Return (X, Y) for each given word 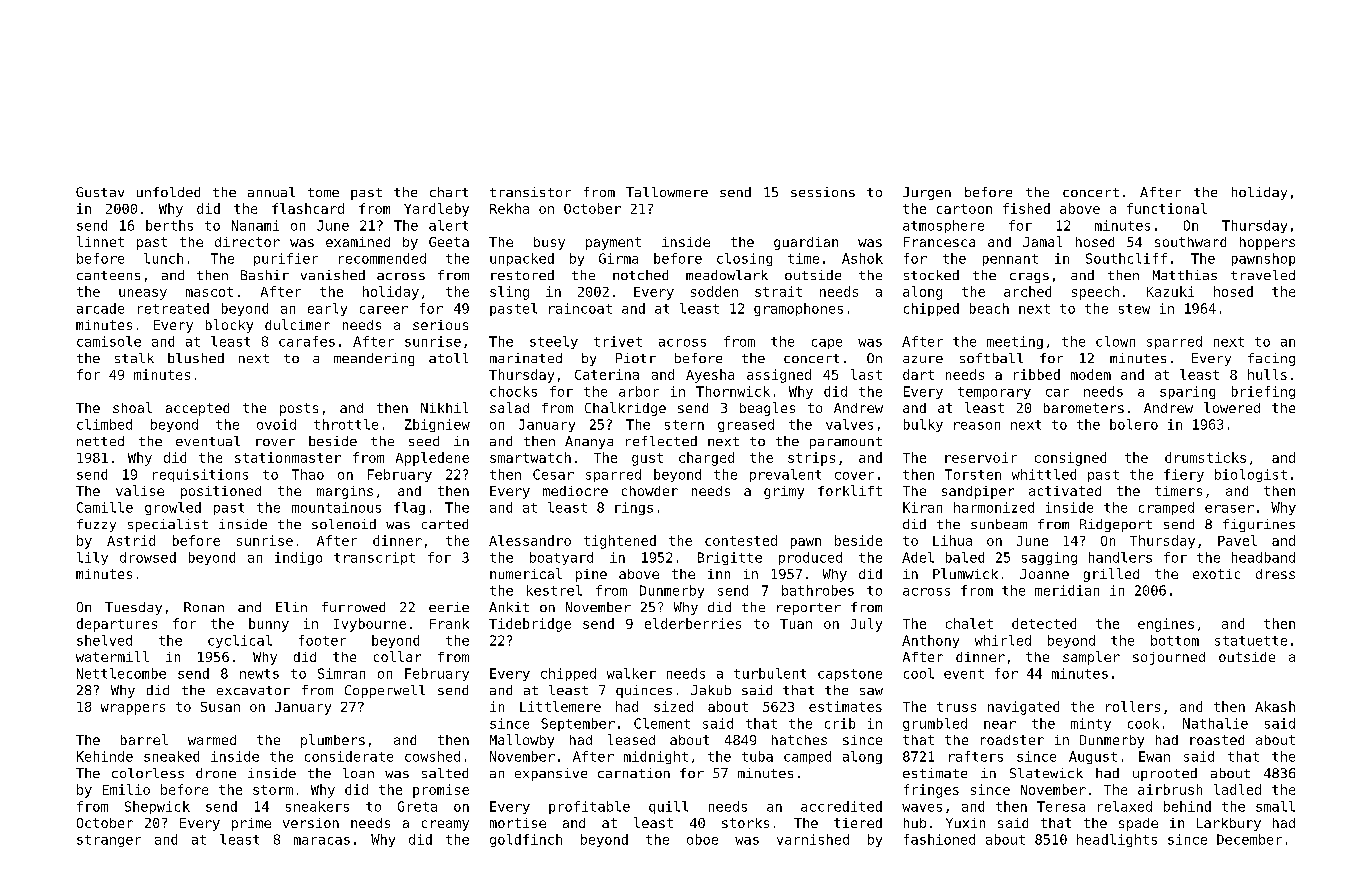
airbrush (1170, 789)
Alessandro (530, 540)
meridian (1067, 590)
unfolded (168, 192)
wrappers (133, 709)
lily (92, 558)
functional (1167, 208)
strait (778, 291)
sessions (823, 192)
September (578, 724)
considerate (349, 756)
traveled (1263, 275)
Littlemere (560, 706)
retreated (173, 308)
